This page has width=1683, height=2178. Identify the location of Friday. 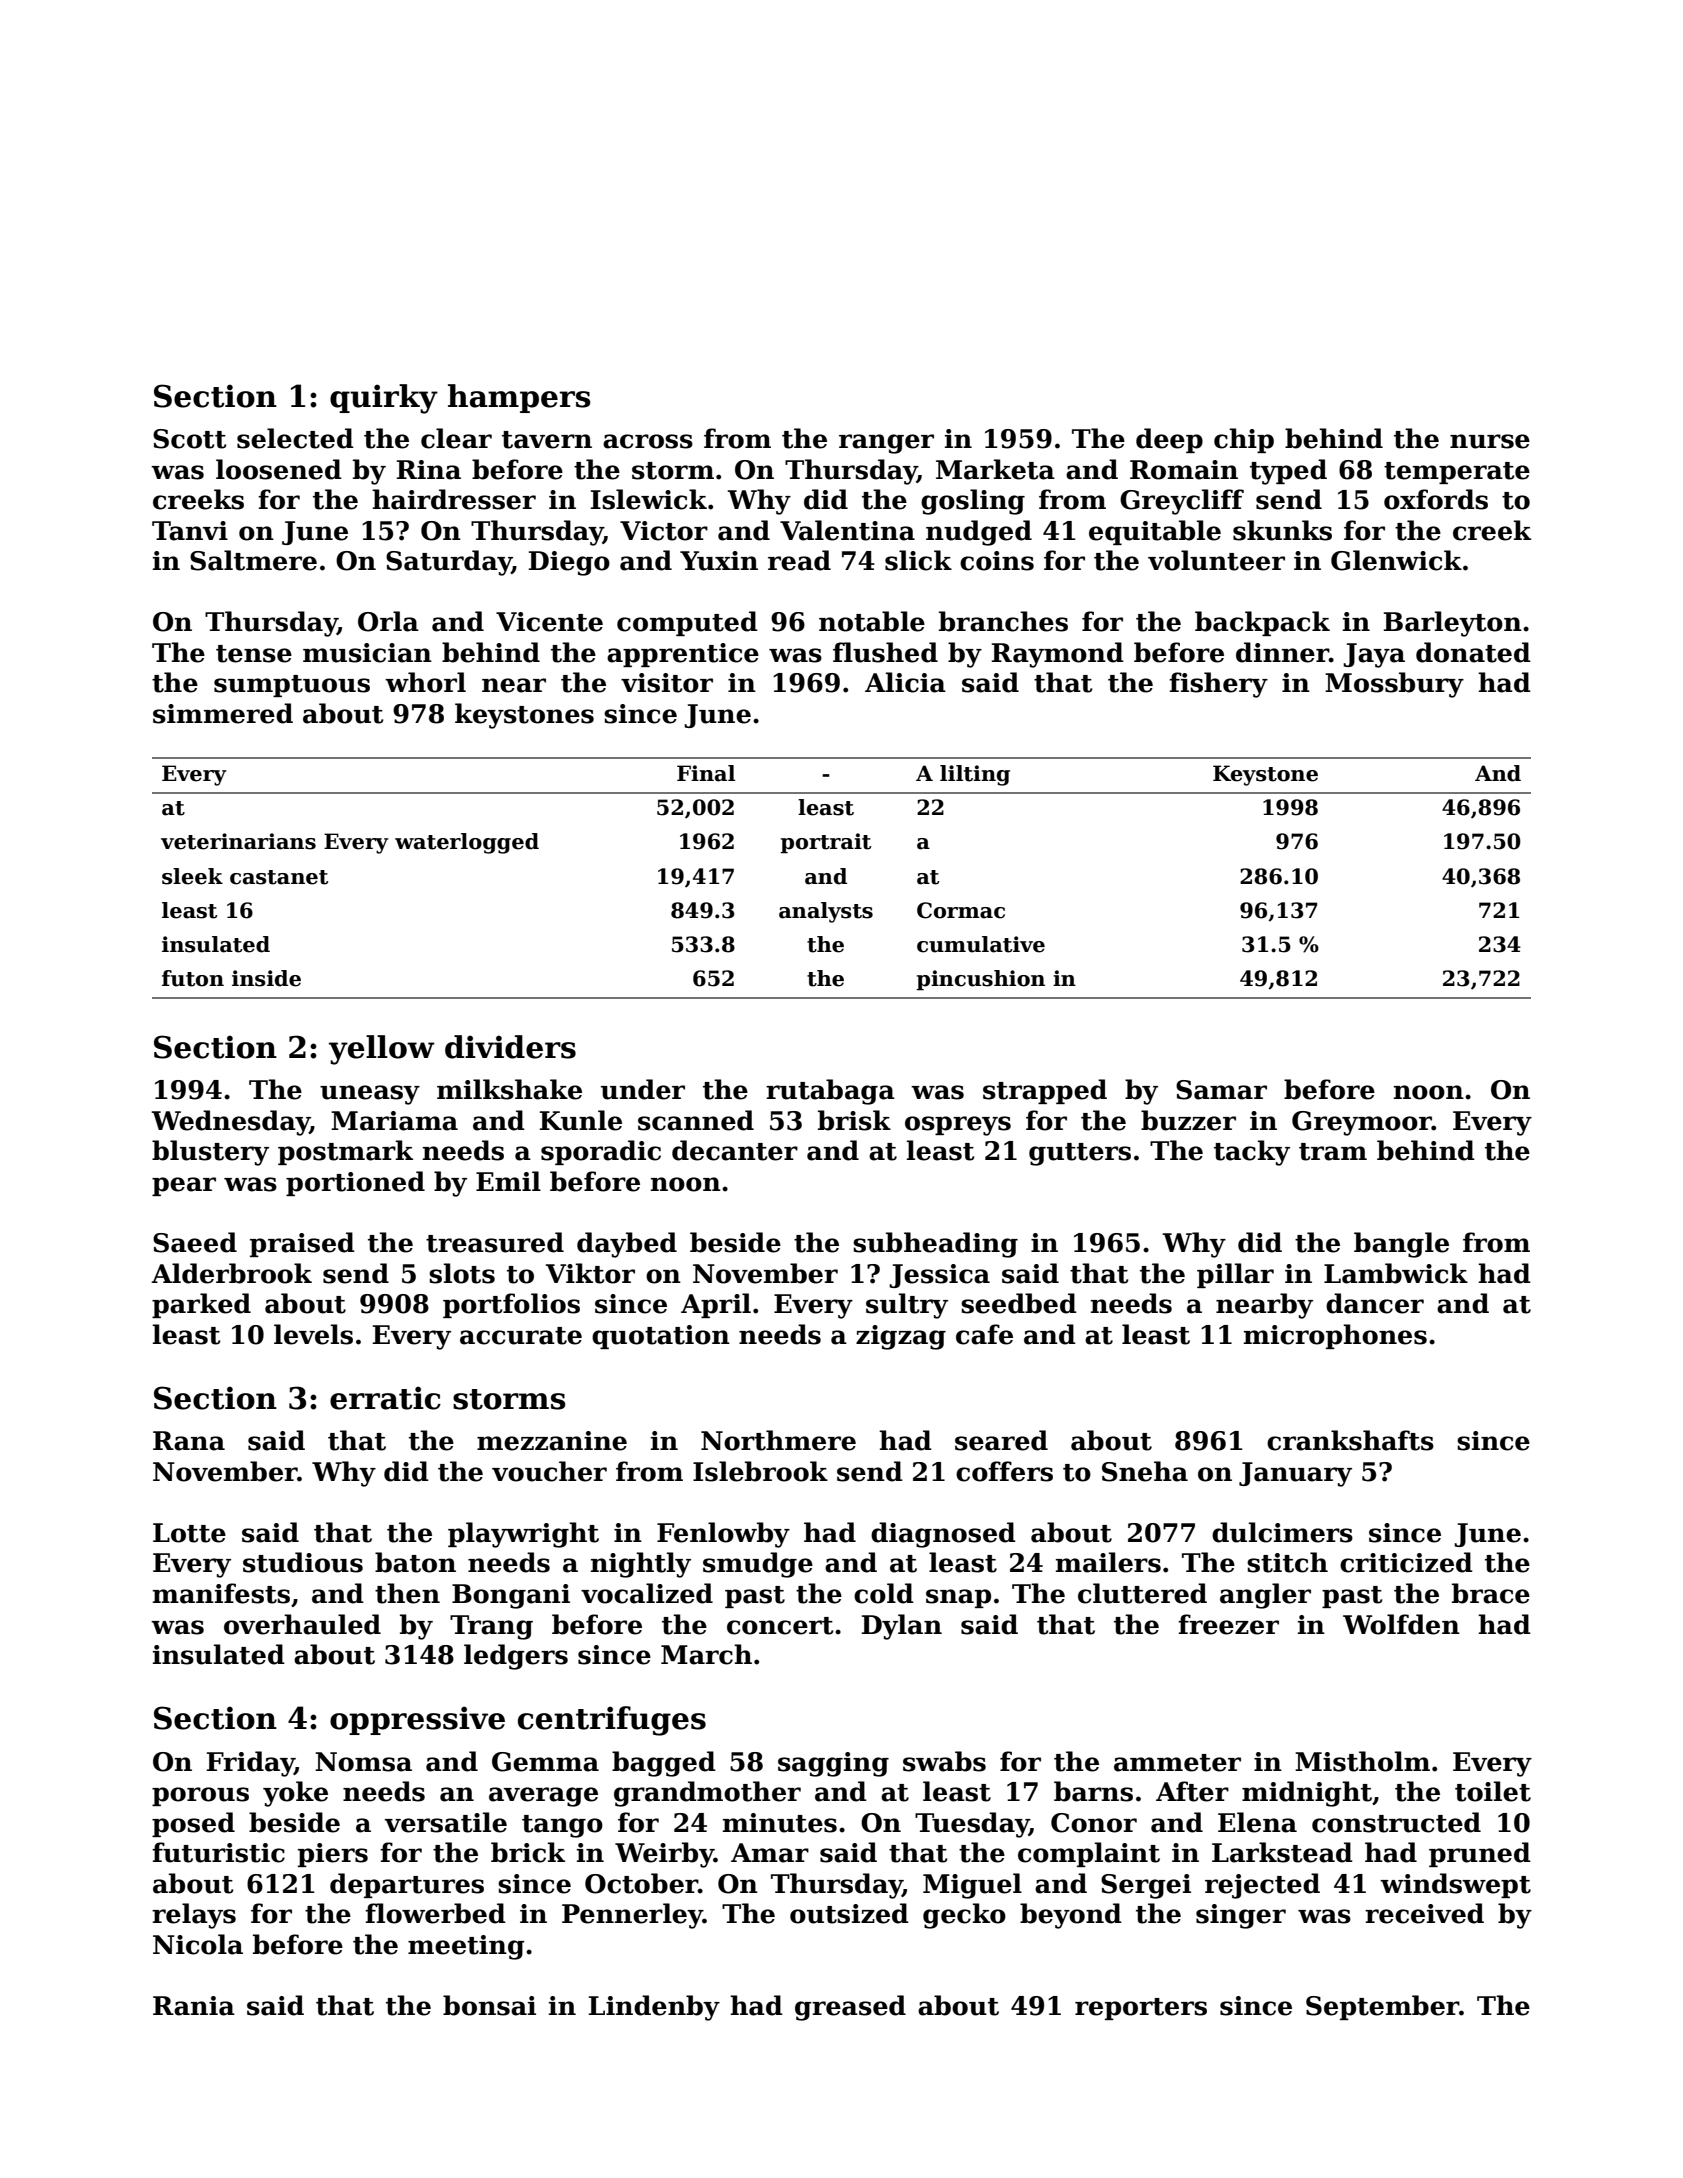
(251, 1764).
